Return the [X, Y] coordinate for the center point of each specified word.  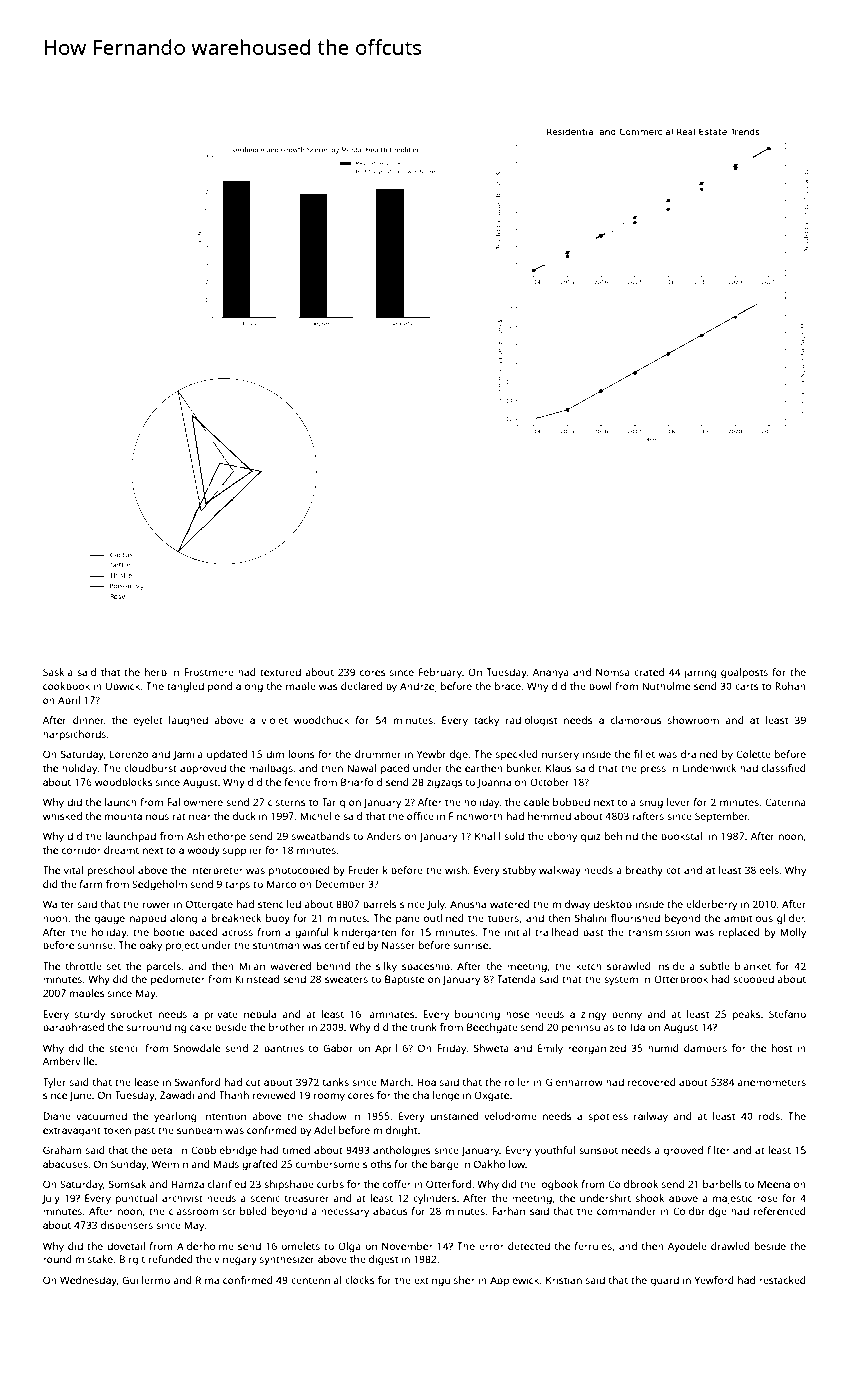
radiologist [531, 721]
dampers [705, 1049]
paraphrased [73, 1028]
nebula [260, 1014]
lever [678, 802]
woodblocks [123, 782]
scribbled [245, 1211]
